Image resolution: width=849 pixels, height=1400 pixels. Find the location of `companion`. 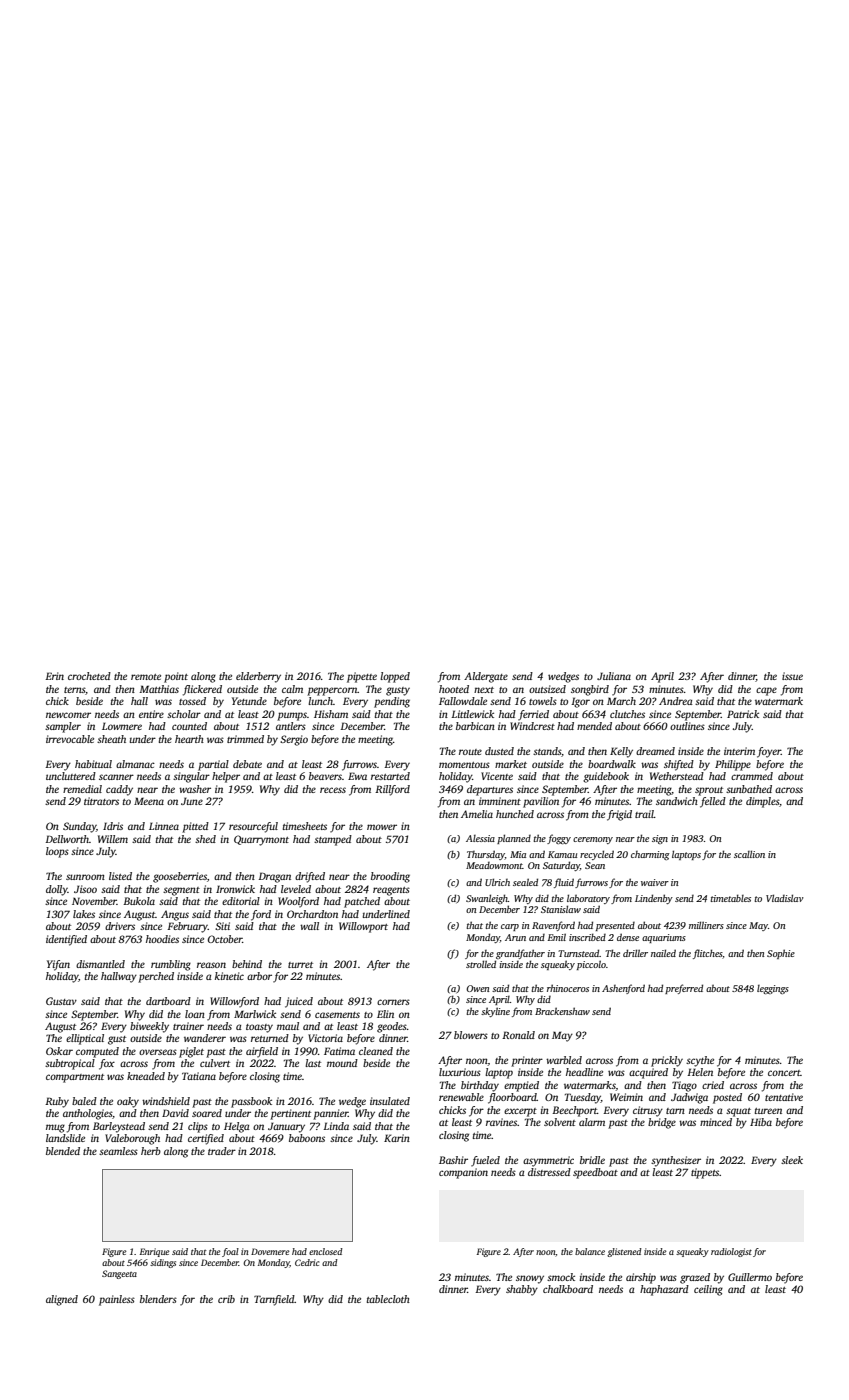

companion is located at coordinates (463, 1173).
